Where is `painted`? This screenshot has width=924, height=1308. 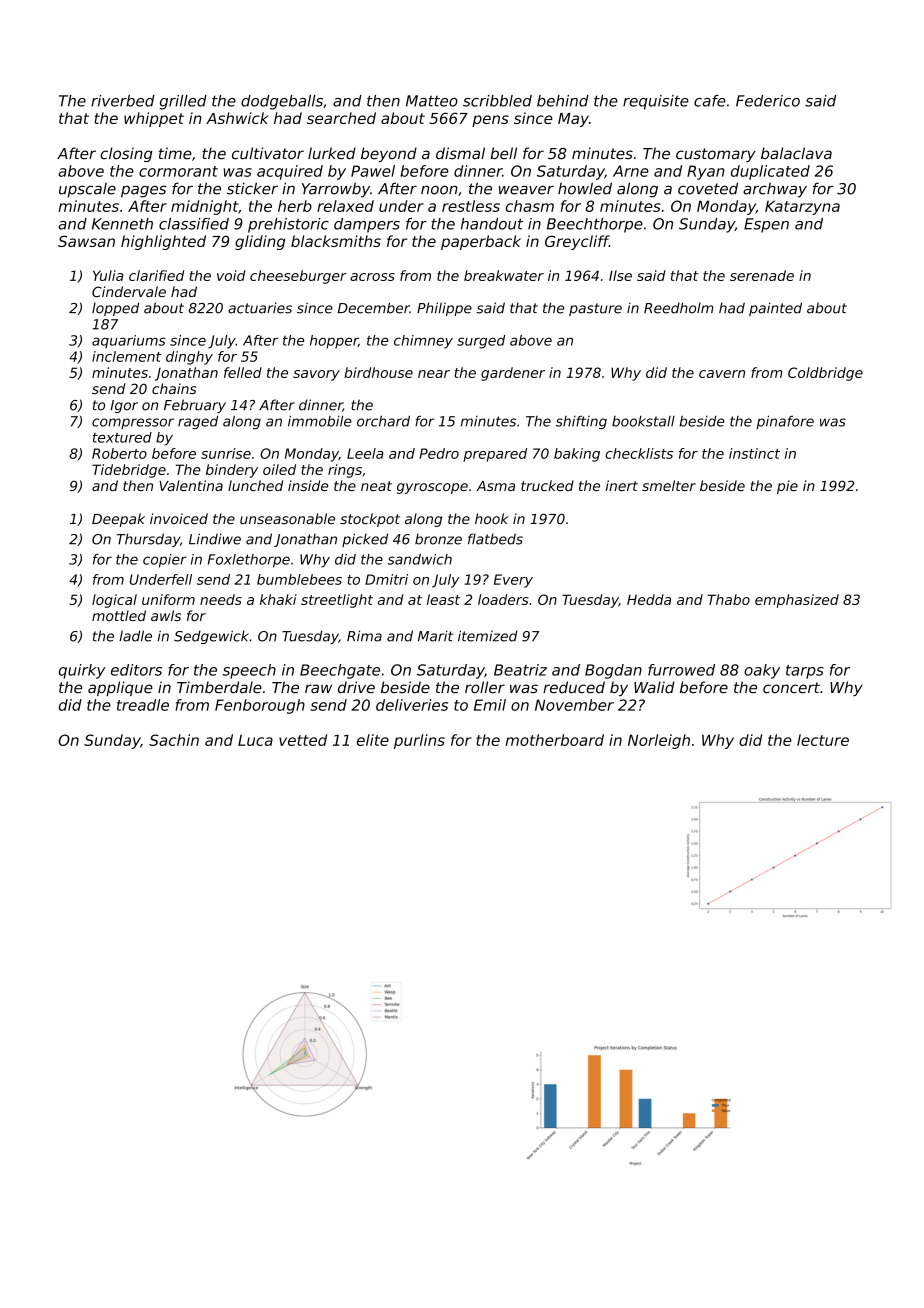 painted is located at coordinates (775, 309).
